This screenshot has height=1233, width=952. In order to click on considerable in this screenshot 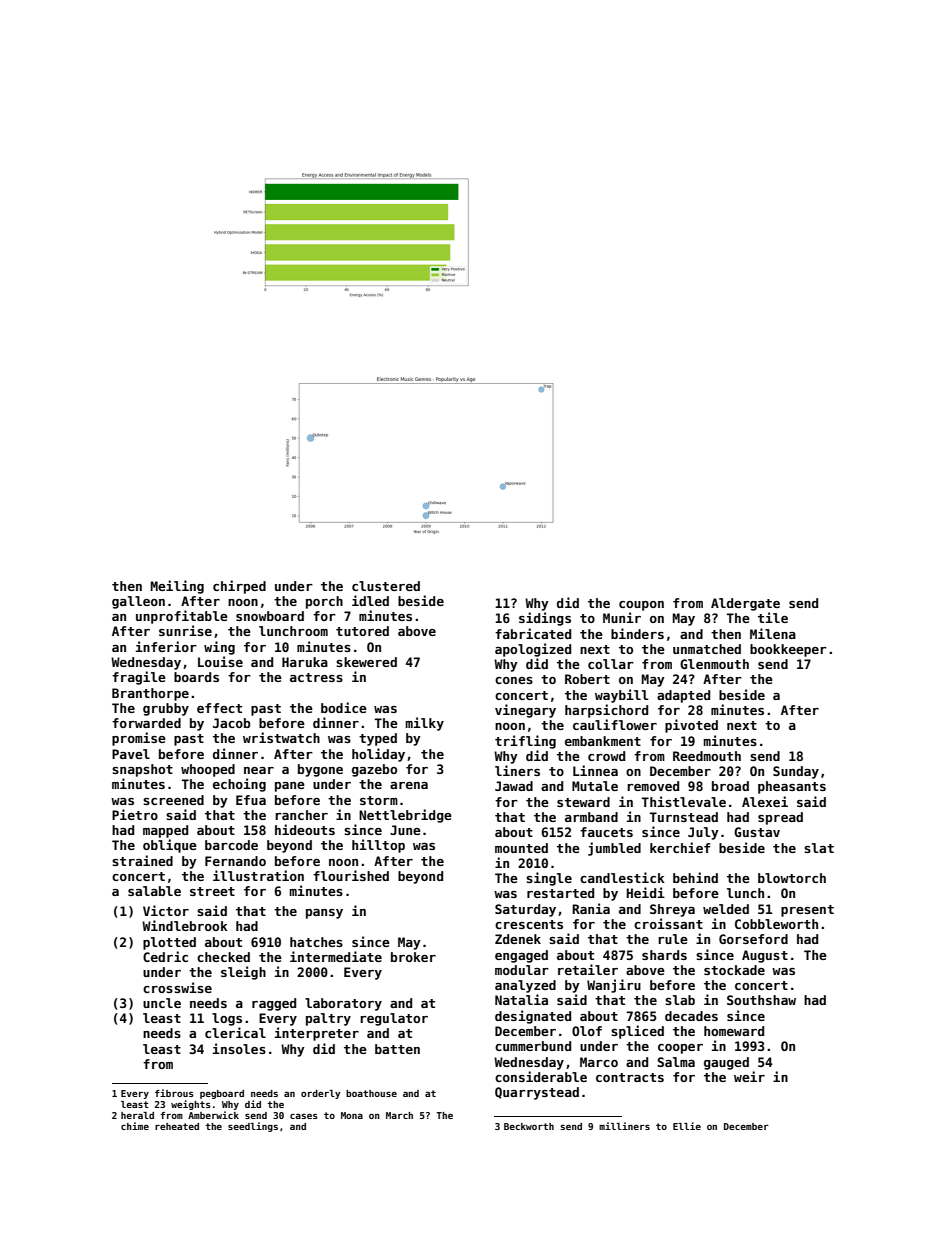, I will do `click(541, 1076)`.
